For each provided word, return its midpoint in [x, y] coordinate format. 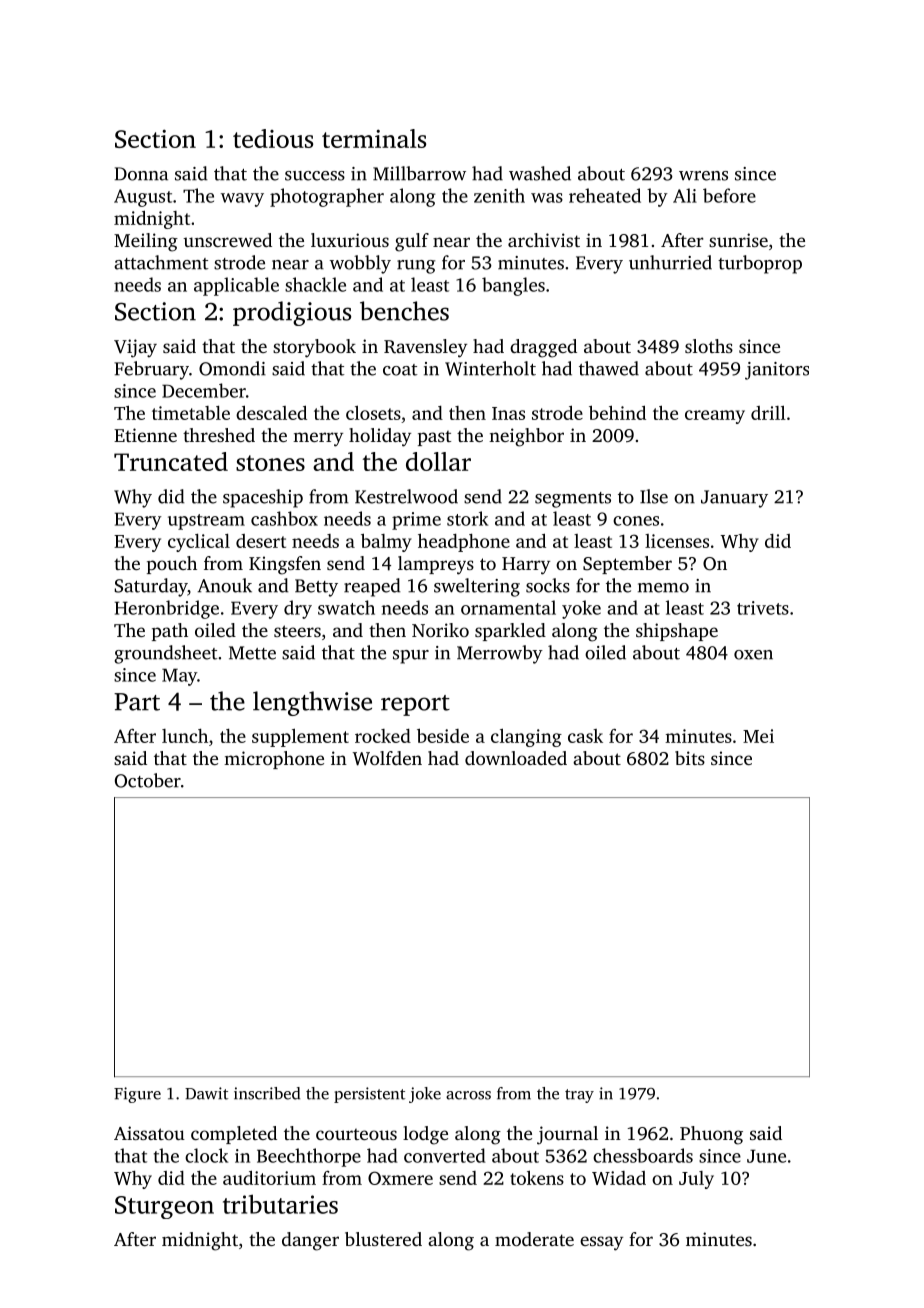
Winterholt [490, 368]
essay [601, 1243]
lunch [185, 736]
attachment [161, 262]
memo [663, 588]
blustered [383, 1239]
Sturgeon [164, 1207]
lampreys [436, 565]
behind [617, 412]
